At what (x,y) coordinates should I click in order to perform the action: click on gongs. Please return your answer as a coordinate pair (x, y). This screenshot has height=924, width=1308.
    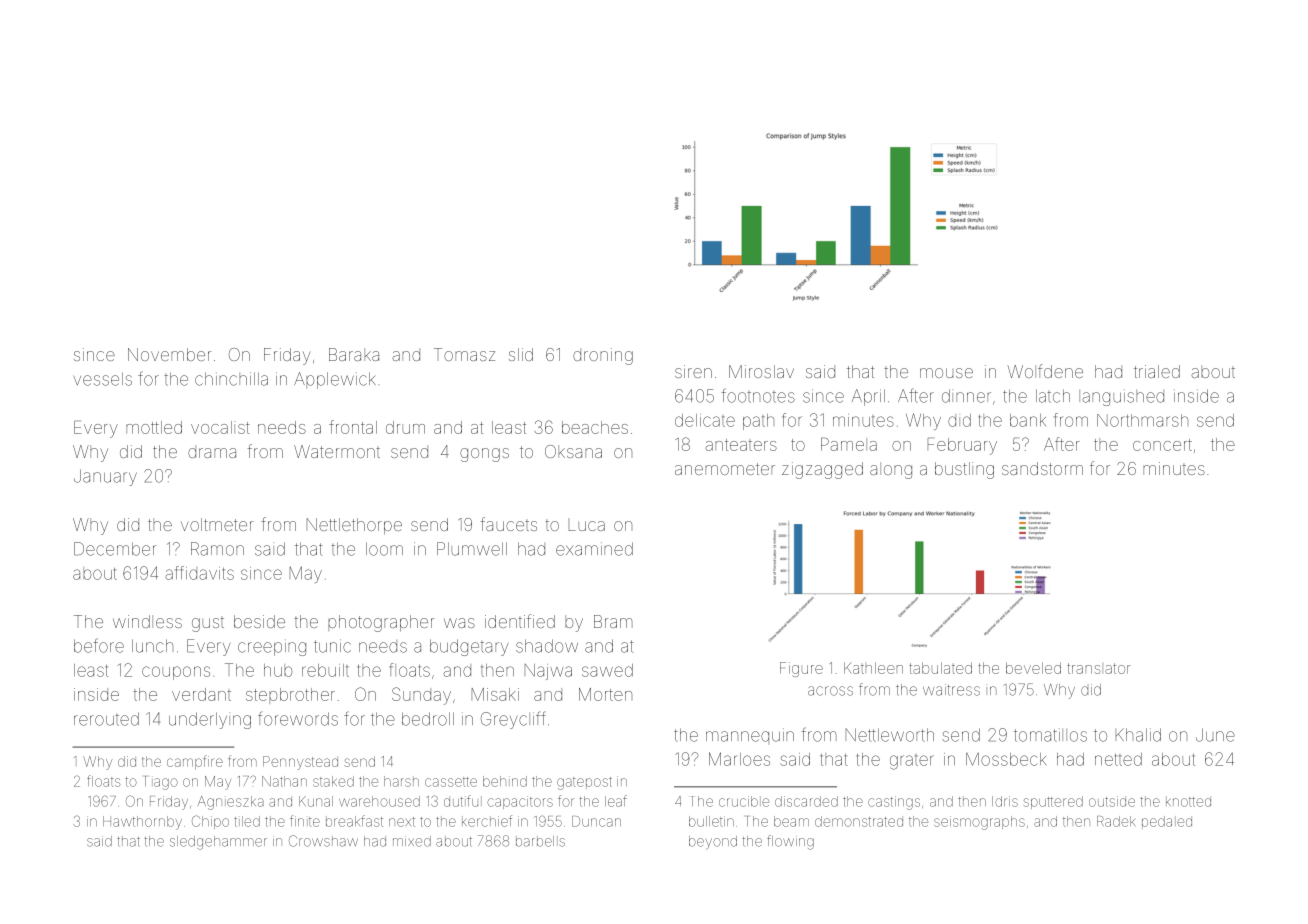
    Looking at the image, I should click on (484, 455).
